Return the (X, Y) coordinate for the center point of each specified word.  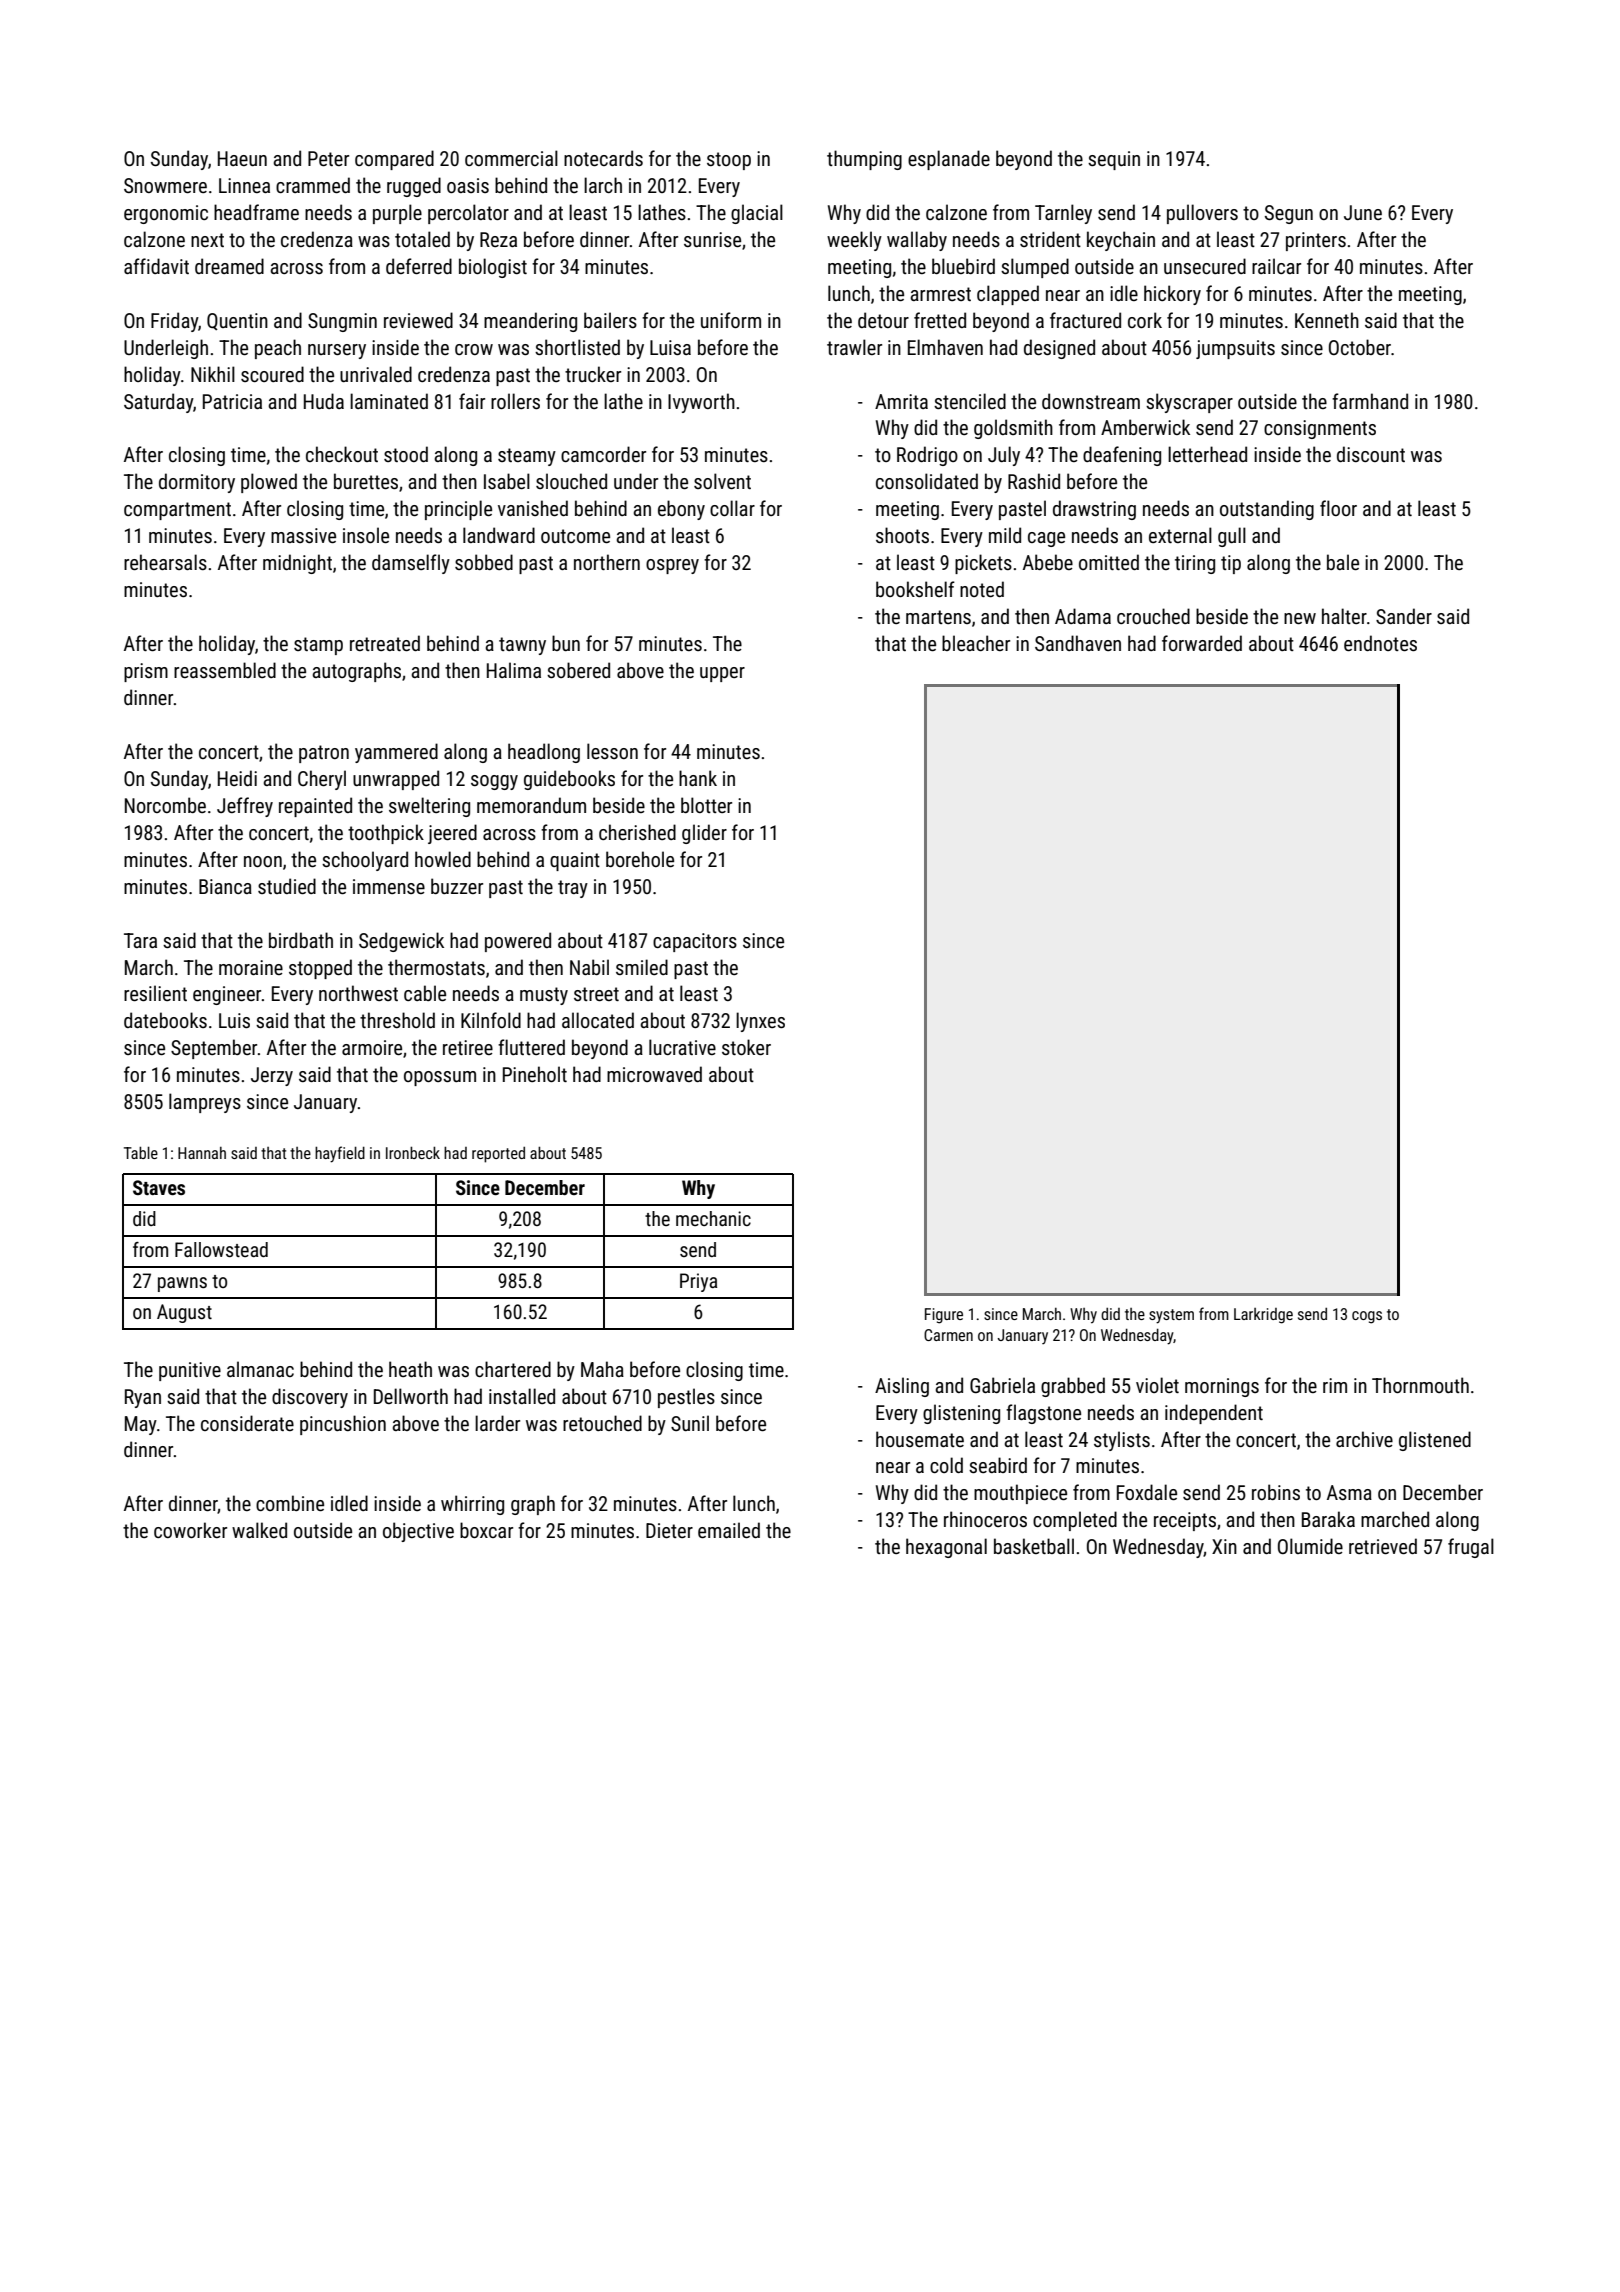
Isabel (507, 481)
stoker (746, 1047)
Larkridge (1263, 1316)
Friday (174, 322)
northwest (358, 993)
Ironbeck (413, 1152)
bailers (610, 320)
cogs (1367, 1317)
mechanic (713, 1218)
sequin (1114, 160)
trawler (854, 347)
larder (497, 1423)
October (1360, 347)
